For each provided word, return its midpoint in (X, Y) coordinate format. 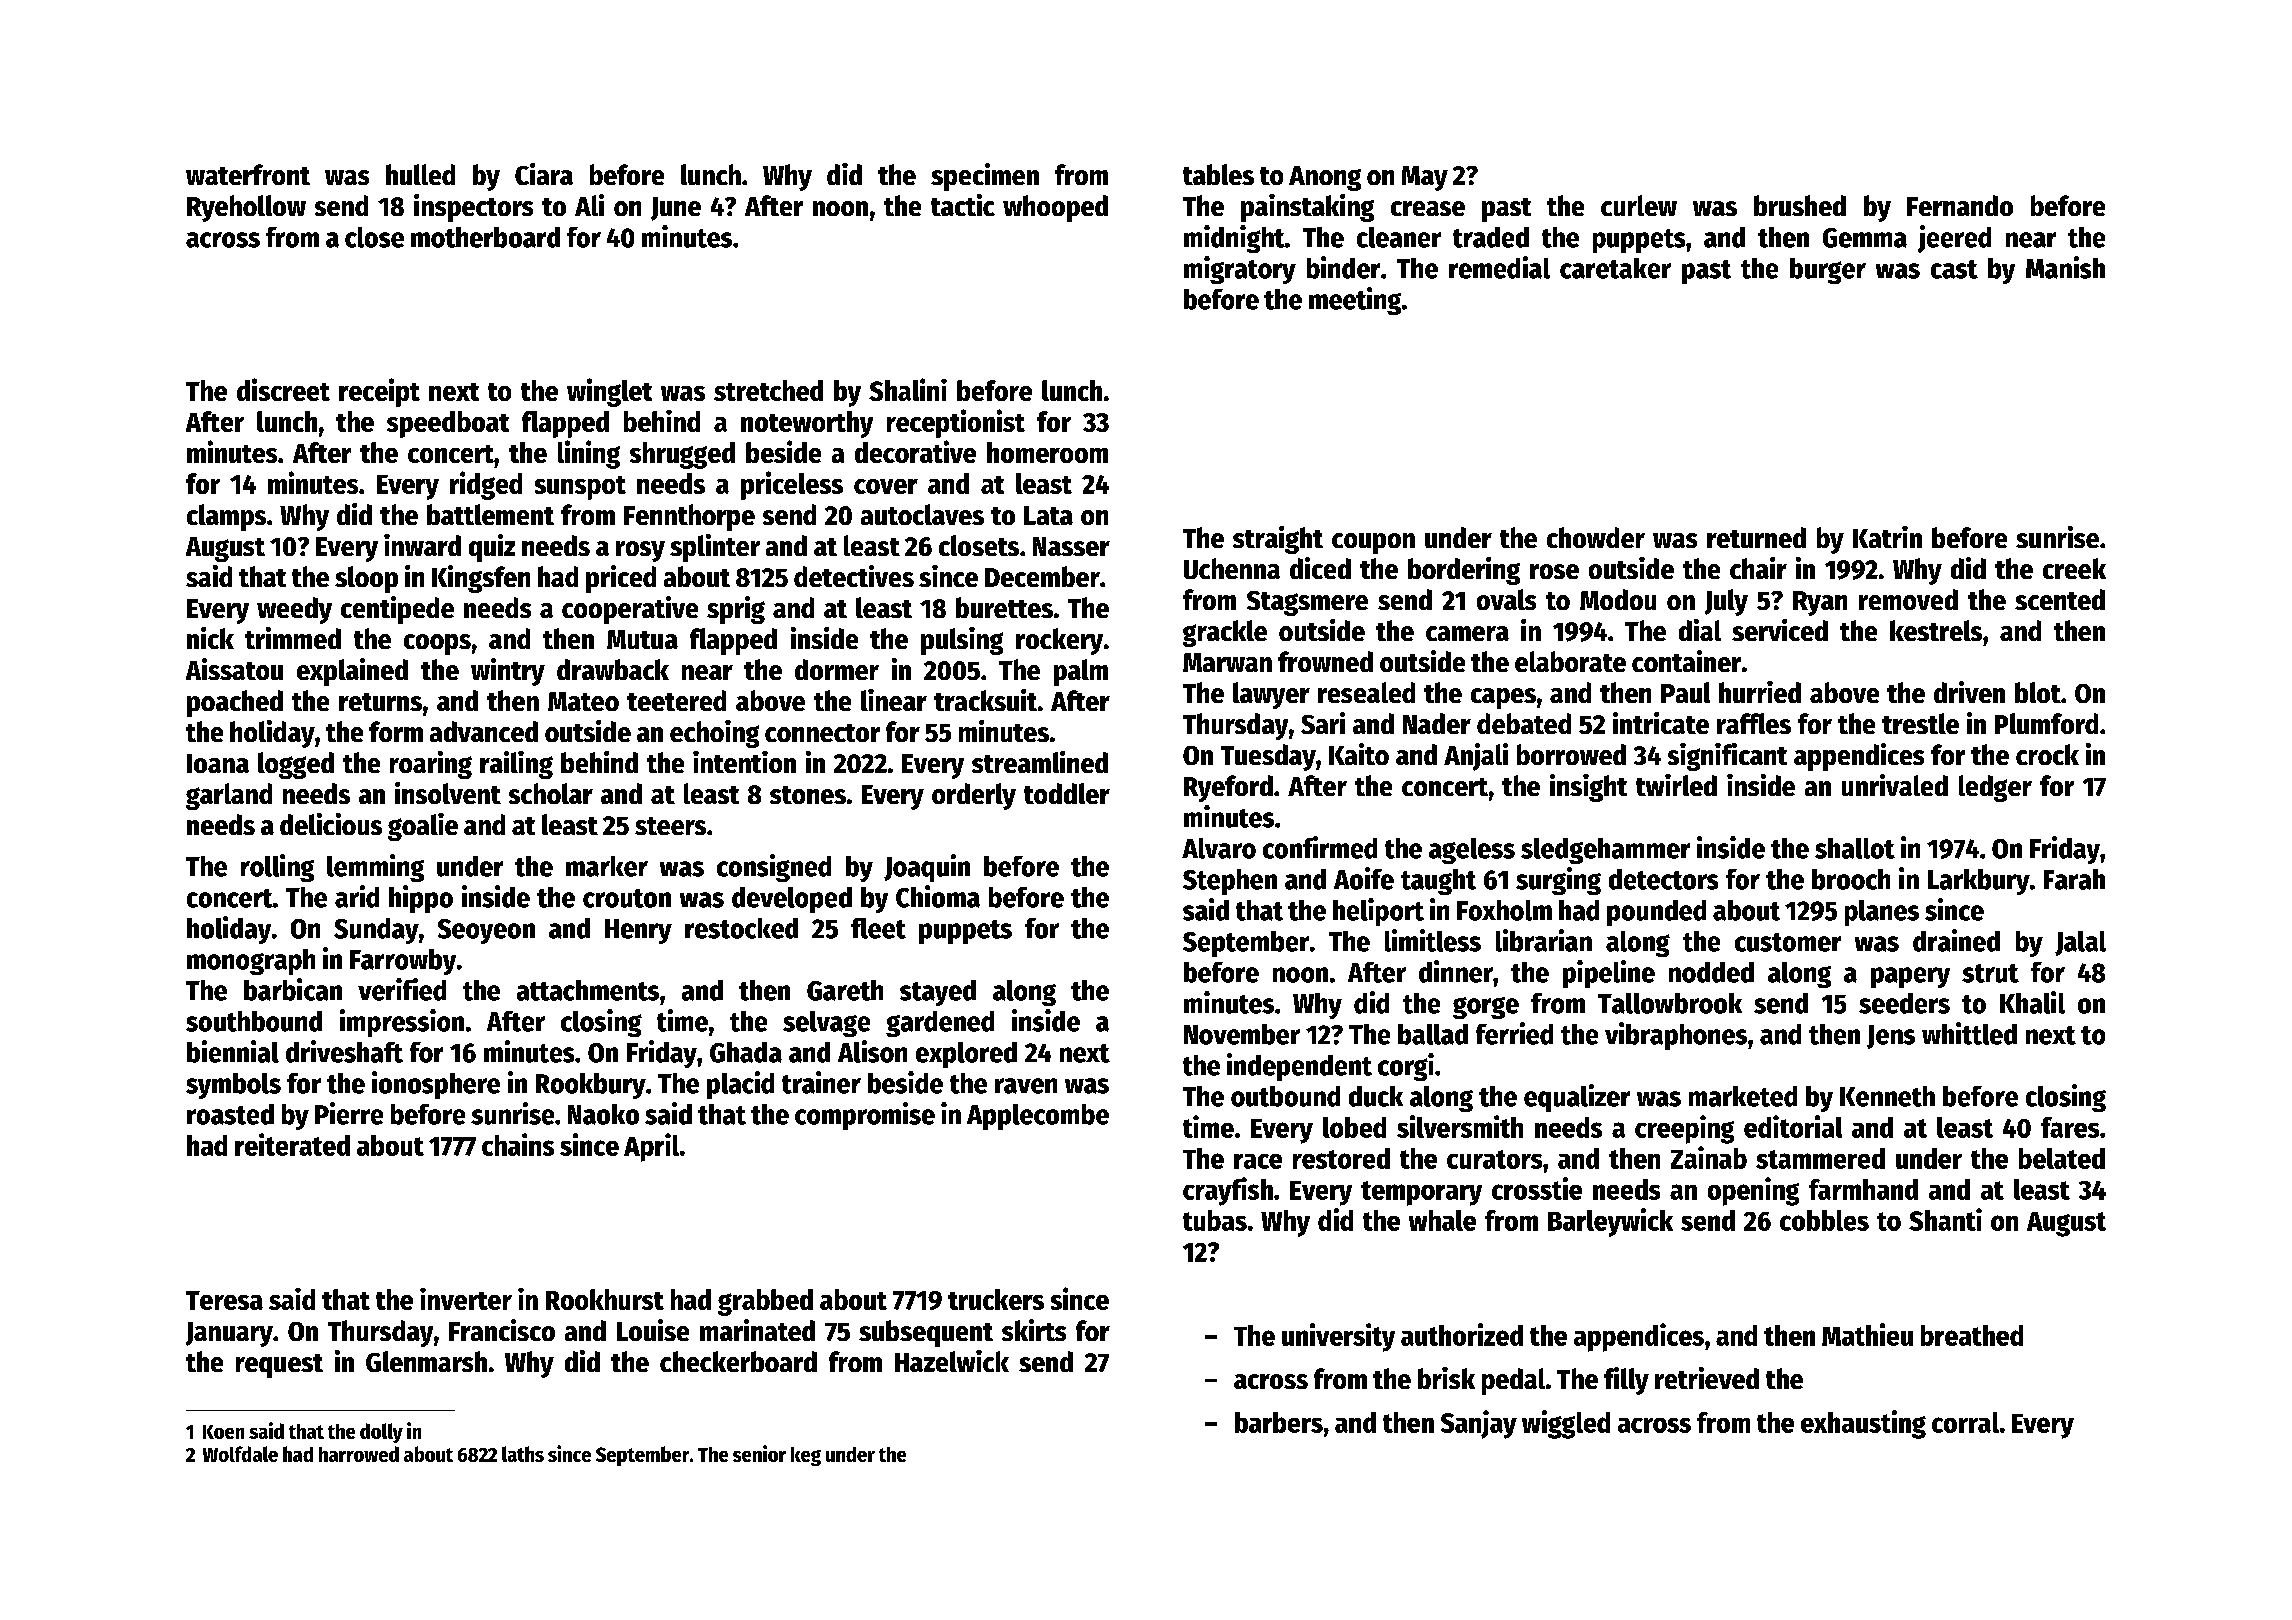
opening (1753, 1191)
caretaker (1615, 268)
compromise (865, 1116)
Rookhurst (605, 1299)
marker (607, 866)
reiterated (292, 1144)
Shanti (1945, 1219)
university (1338, 1337)
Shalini (908, 389)
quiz (492, 548)
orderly (974, 796)
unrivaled (1895, 785)
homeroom (1047, 452)
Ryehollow (246, 208)
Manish (2065, 267)
